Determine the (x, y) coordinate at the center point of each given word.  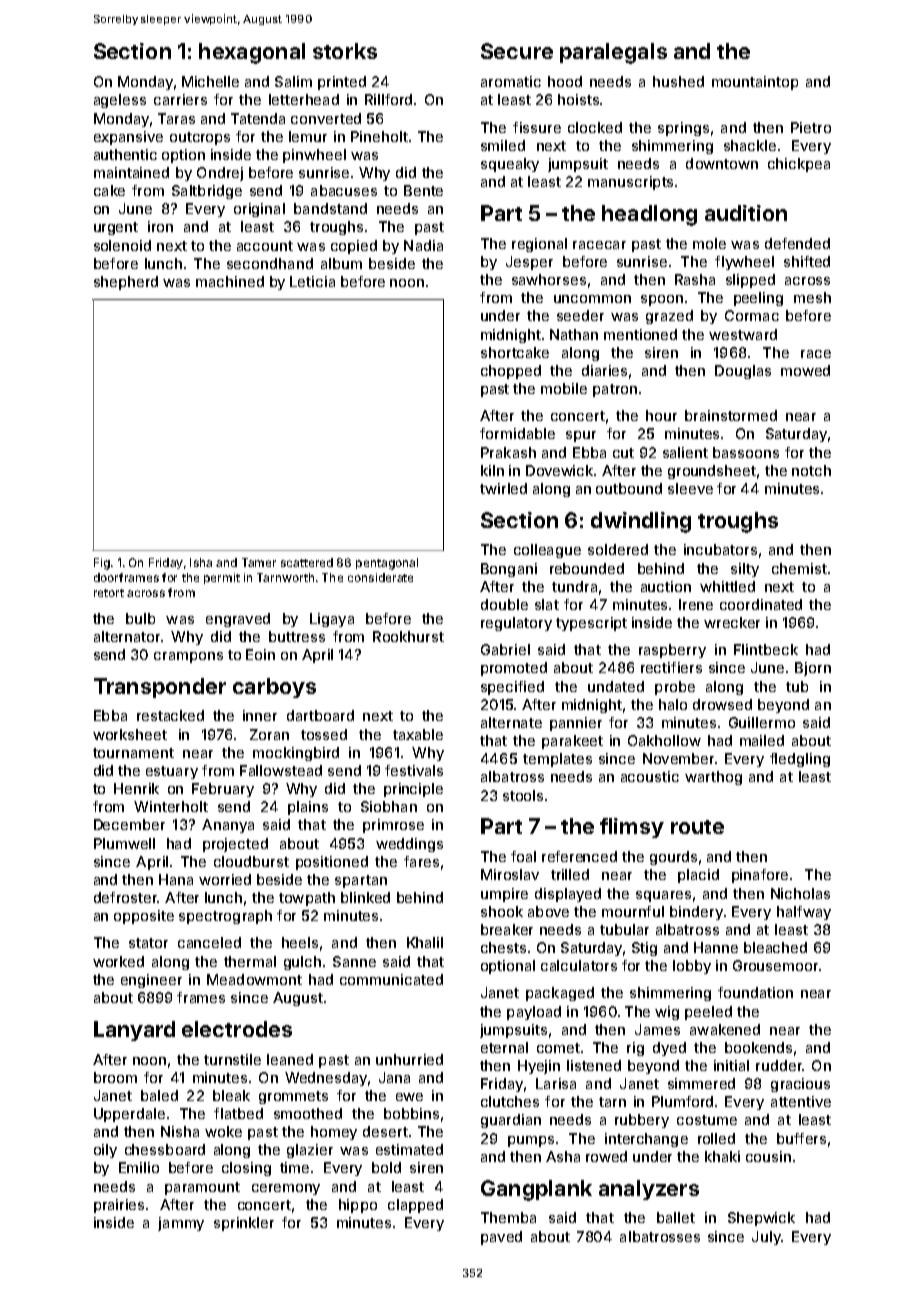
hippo (358, 1206)
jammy (181, 1224)
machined (230, 281)
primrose (393, 826)
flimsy (632, 828)
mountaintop (755, 83)
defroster (125, 897)
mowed (805, 370)
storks (345, 51)
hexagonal (252, 53)
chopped (511, 372)
